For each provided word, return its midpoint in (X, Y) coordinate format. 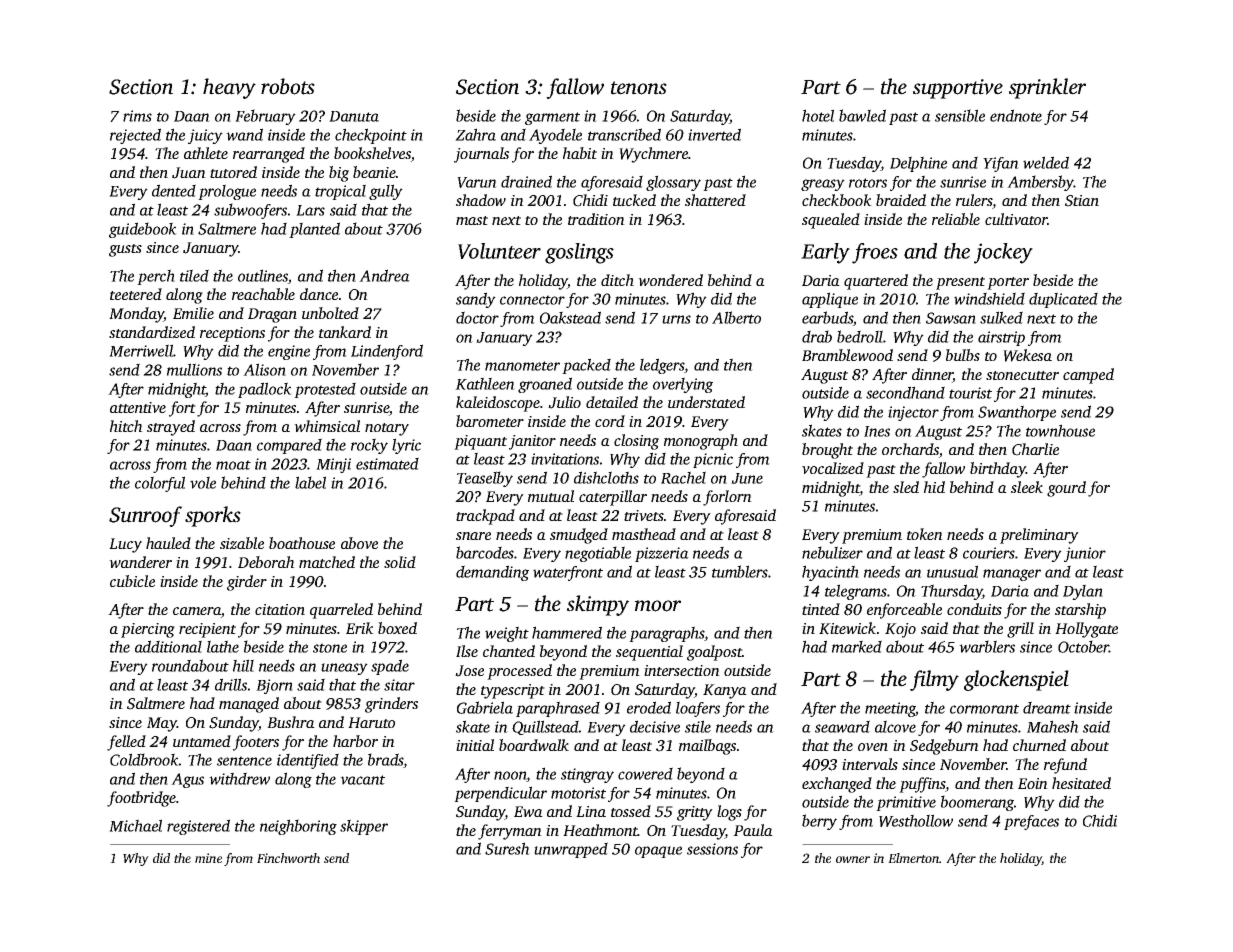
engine (289, 352)
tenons (639, 88)
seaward (842, 726)
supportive (958, 89)
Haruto (371, 722)
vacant (362, 780)
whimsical (327, 426)
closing (636, 442)
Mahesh (1053, 726)
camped (1088, 376)
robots (288, 86)
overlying (683, 385)
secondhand (905, 392)
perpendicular (500, 794)
